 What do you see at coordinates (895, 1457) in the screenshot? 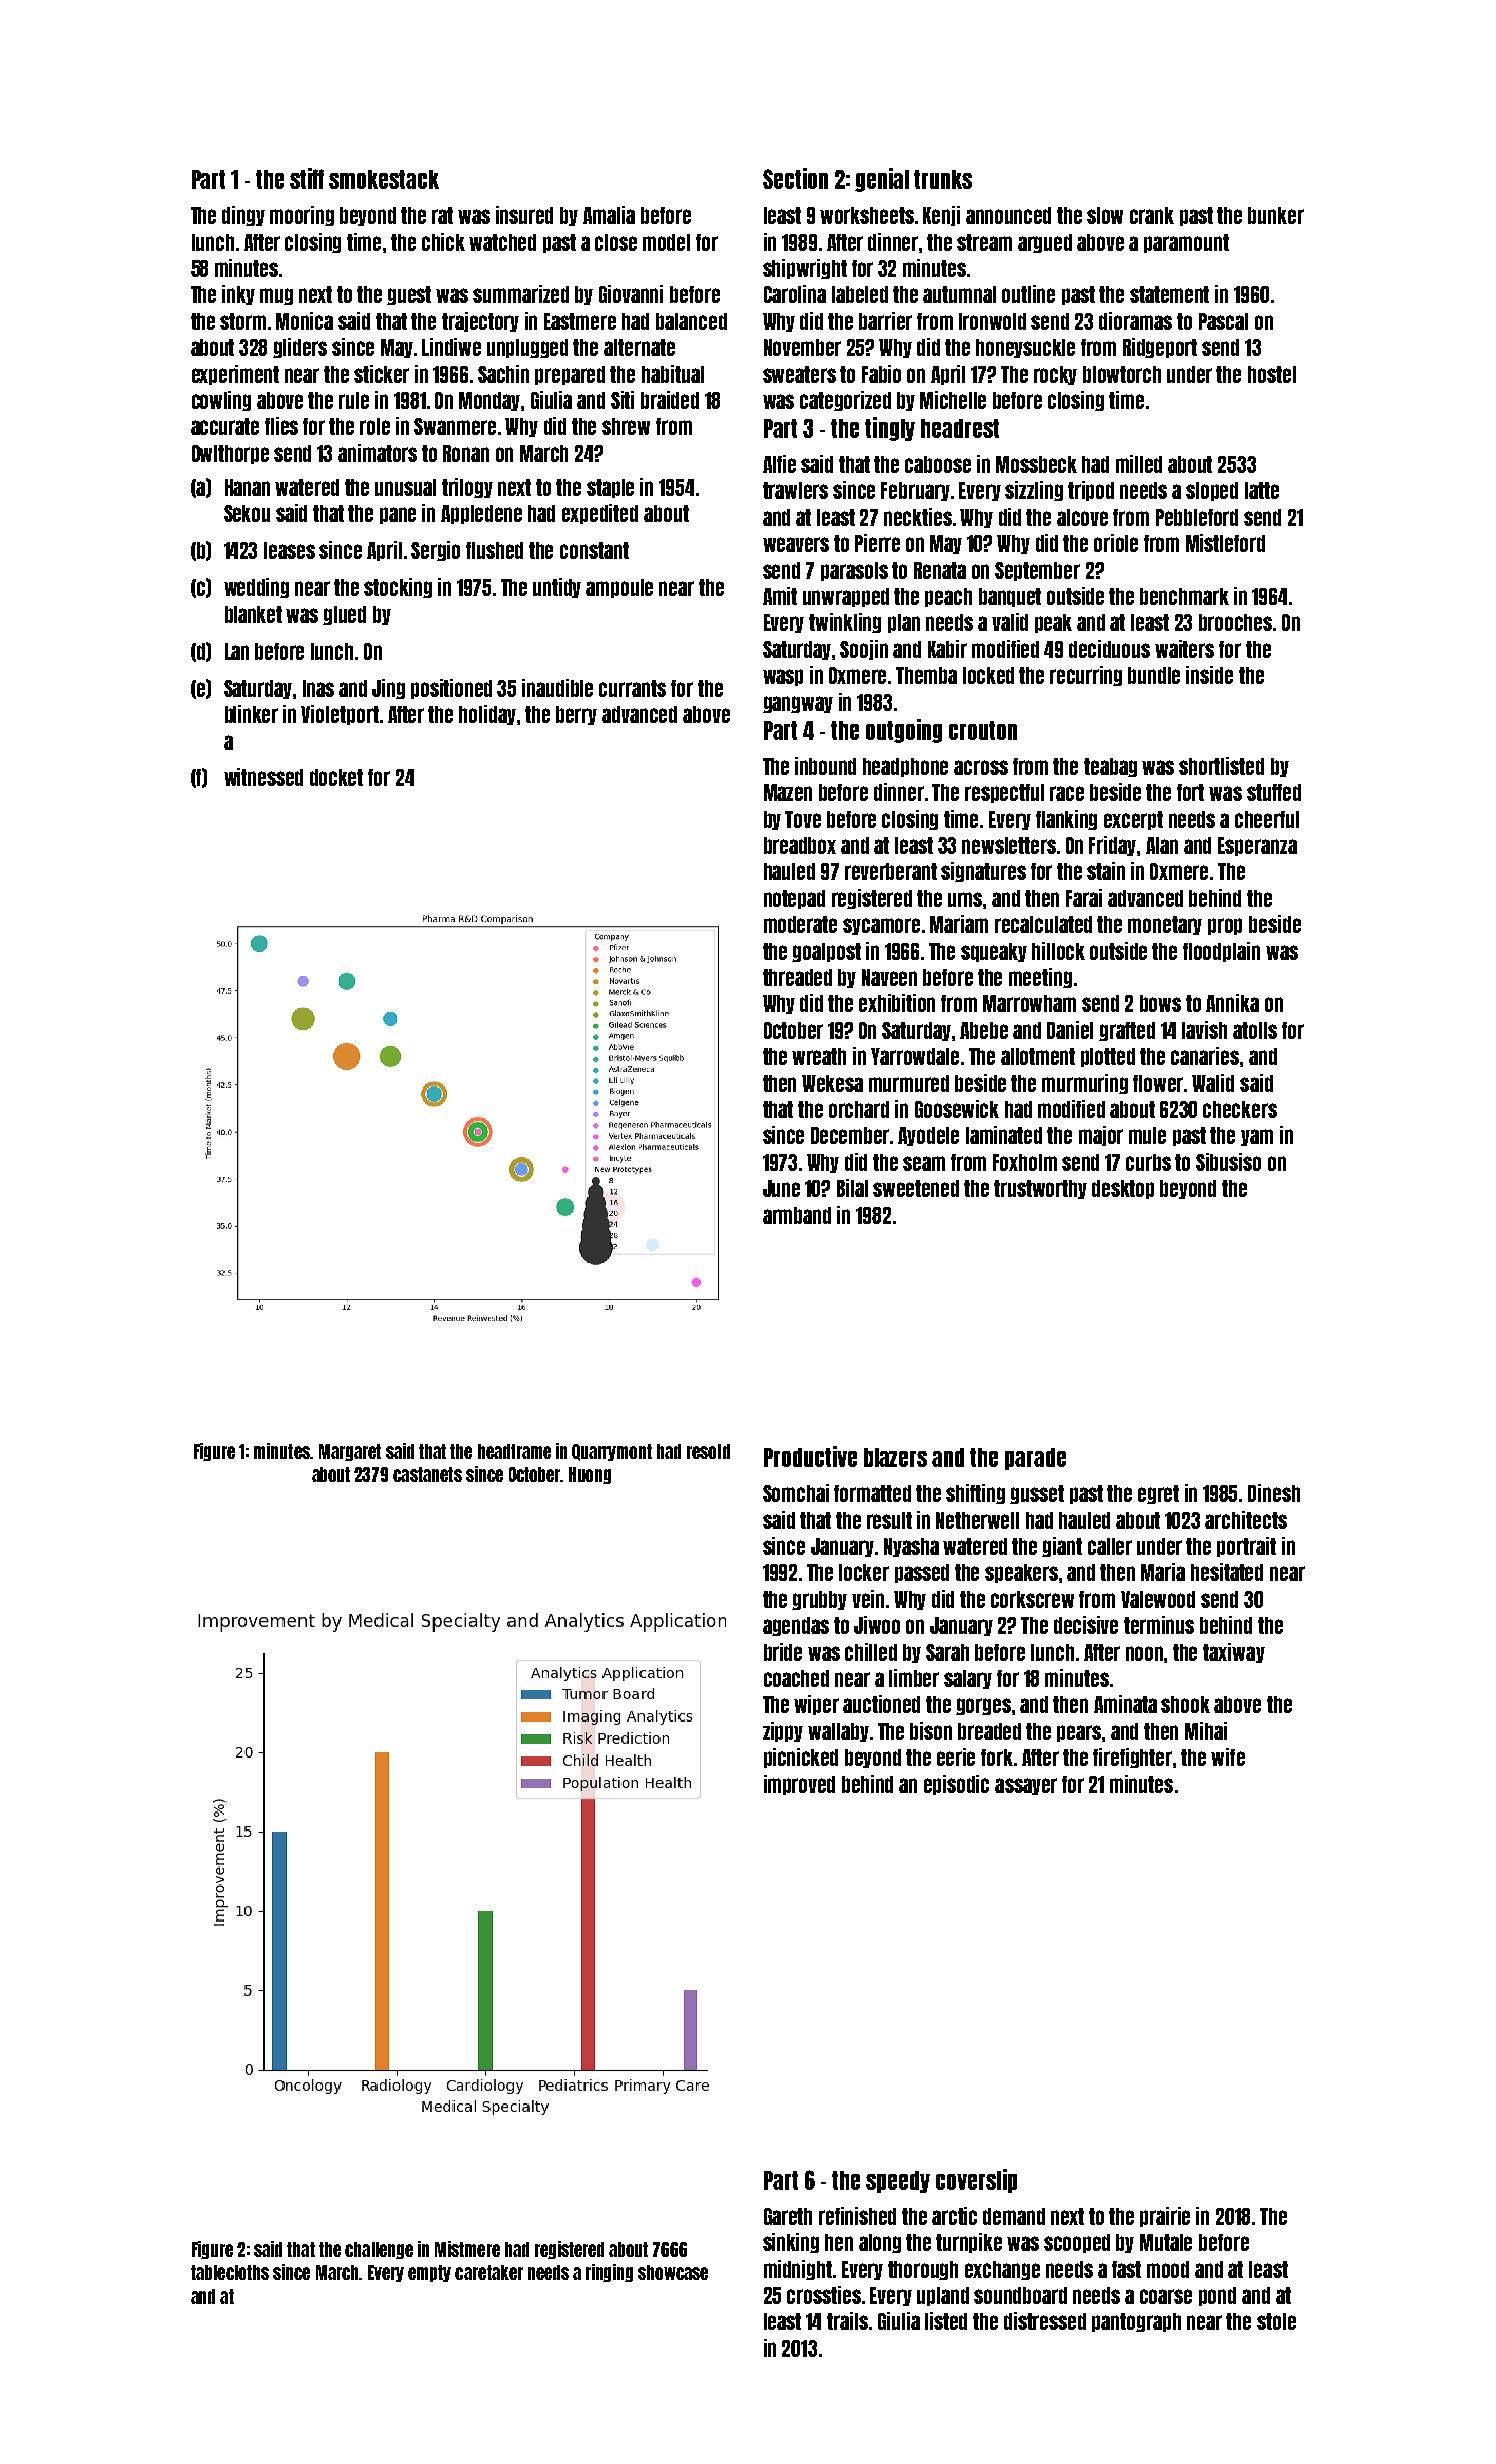
I see `blazers` at bounding box center [895, 1457].
